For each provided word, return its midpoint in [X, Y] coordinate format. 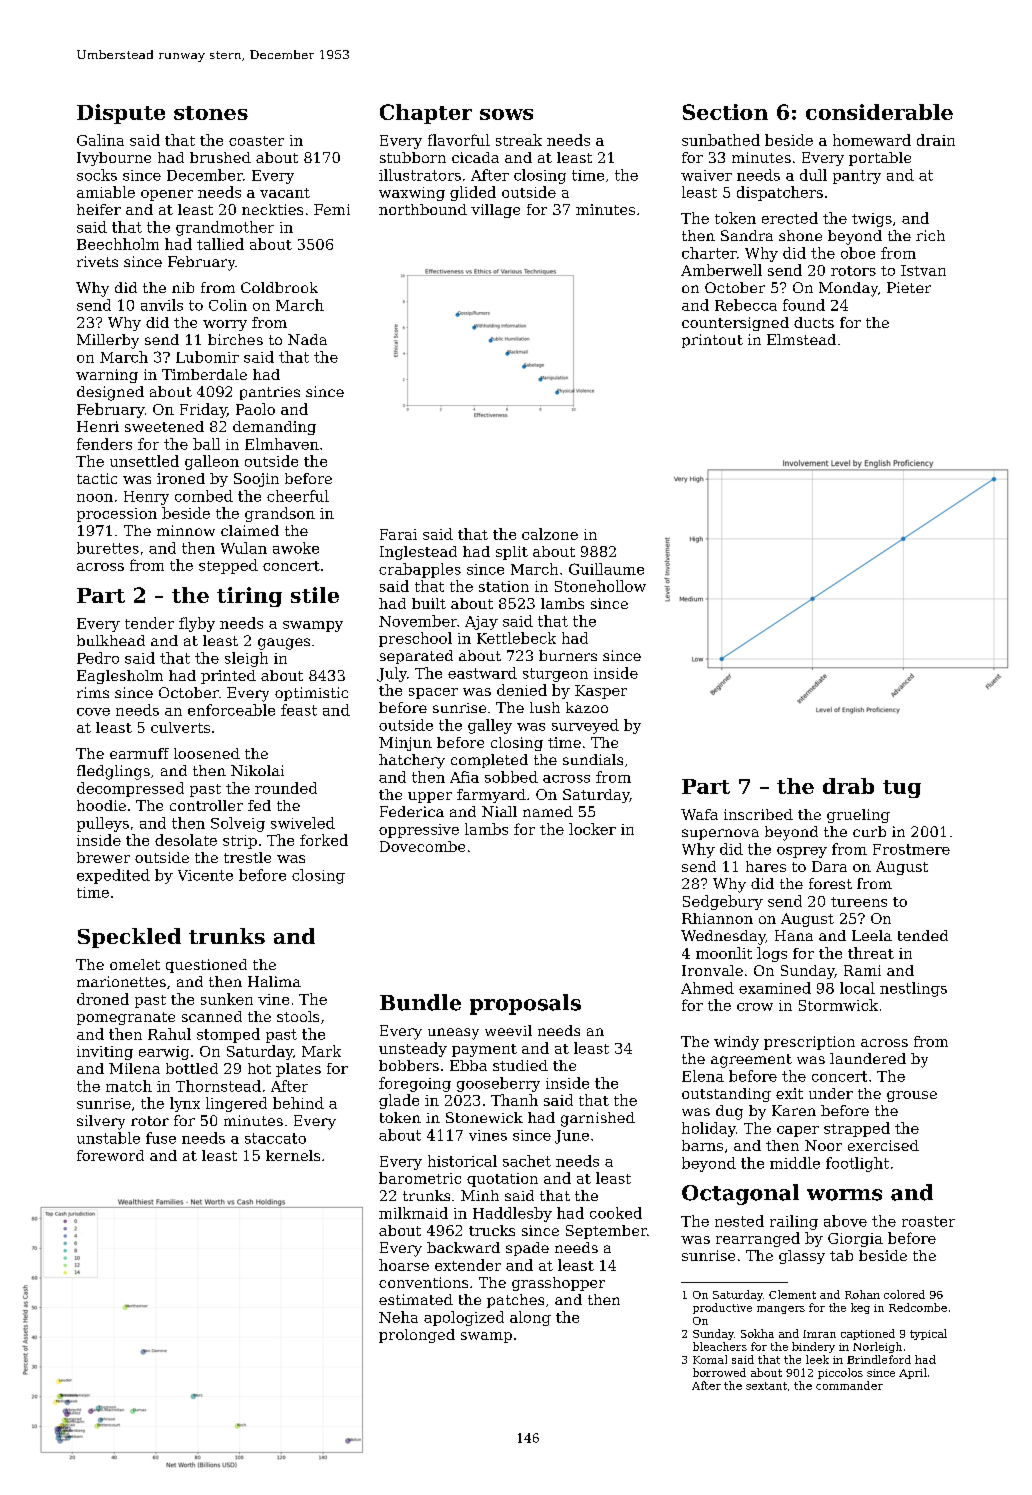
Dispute [121, 114]
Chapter [426, 114]
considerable [879, 112]
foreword [110, 1155]
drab [848, 786]
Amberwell [721, 270]
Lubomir [207, 357]
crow [755, 1007]
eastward [482, 673]
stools [298, 1016]
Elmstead [801, 339]
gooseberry [498, 1084]
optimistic [311, 694]
